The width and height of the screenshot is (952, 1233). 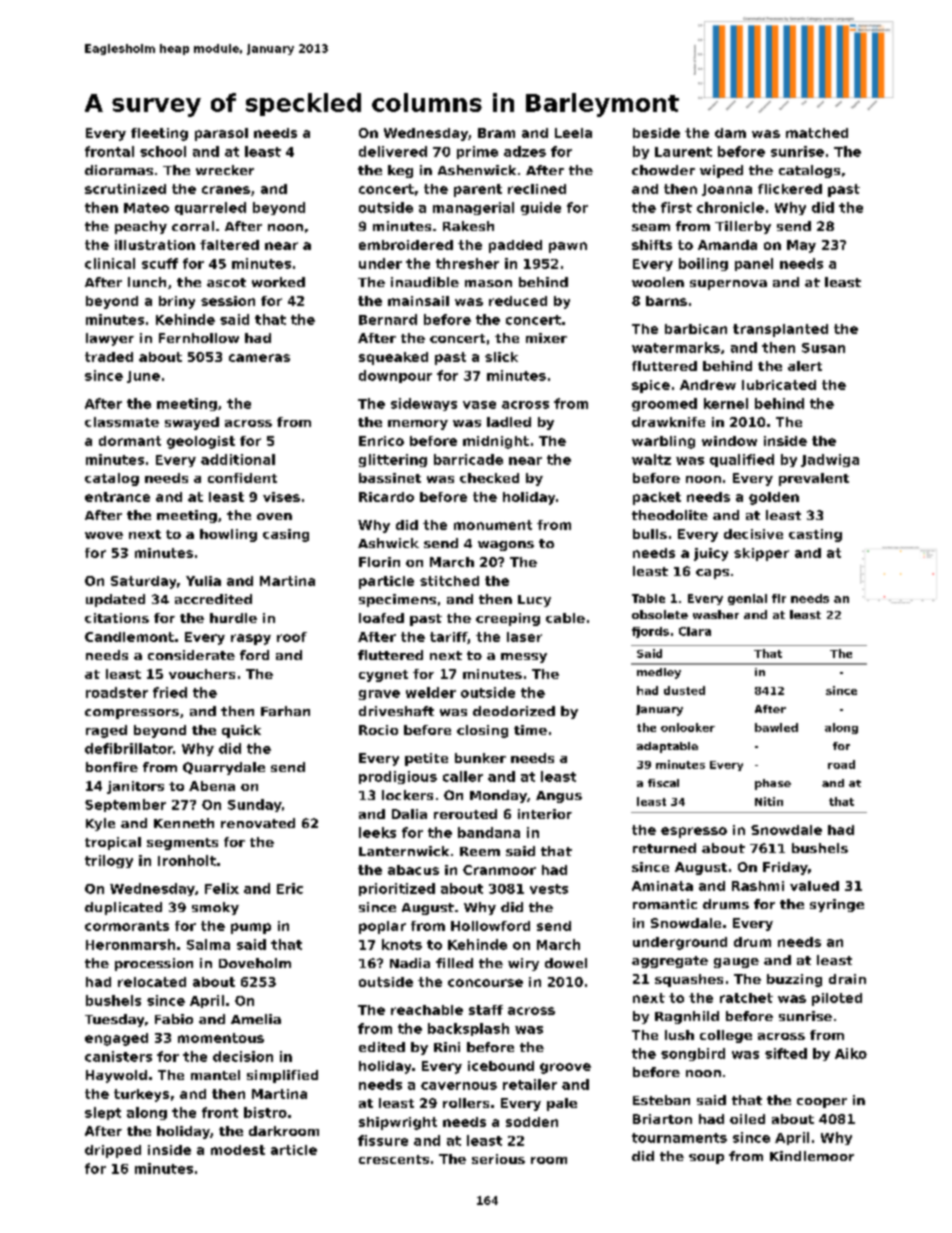 I want to click on alert, so click(x=805, y=366).
